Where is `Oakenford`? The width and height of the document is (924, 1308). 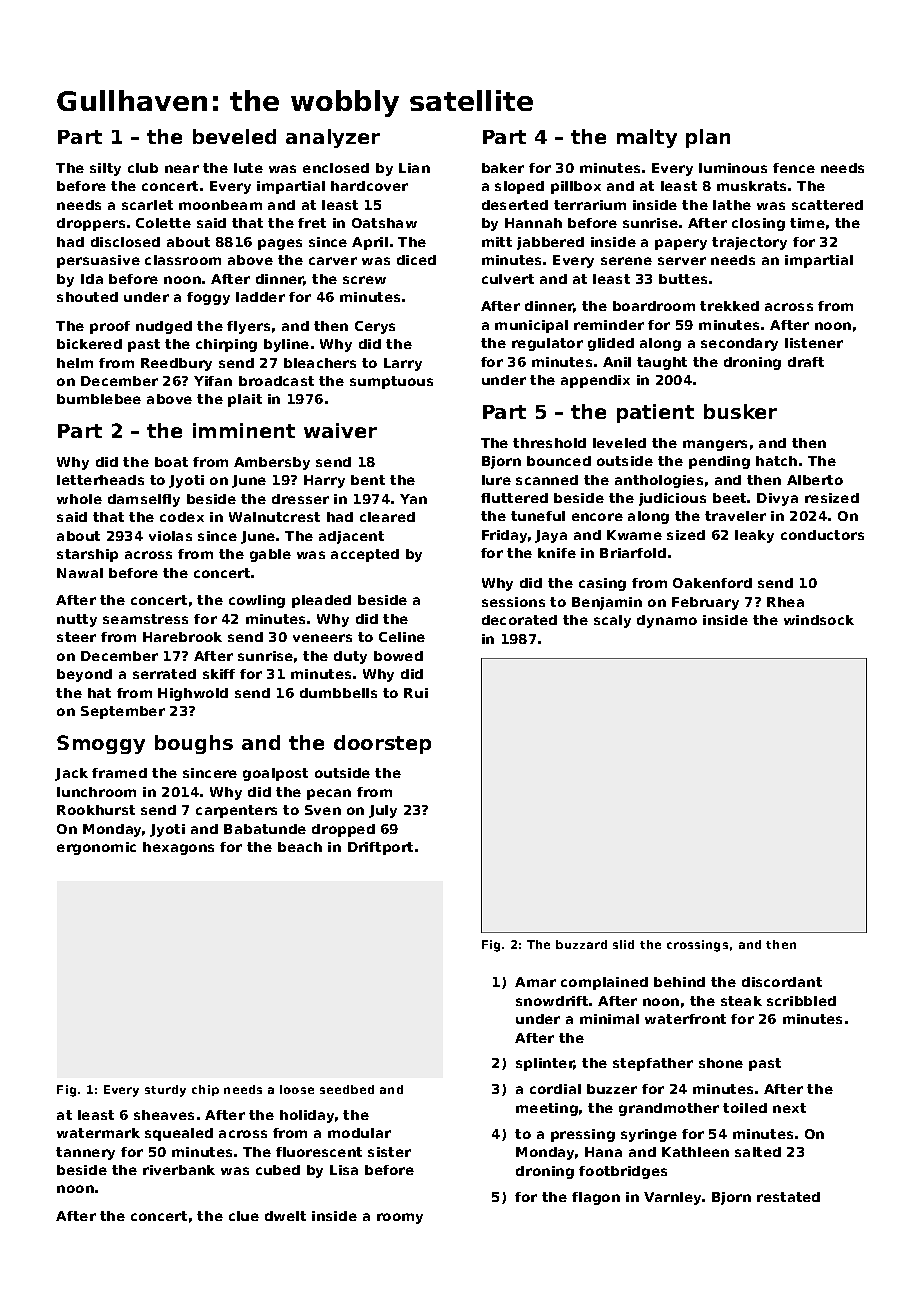 Oakenford is located at coordinates (712, 583).
